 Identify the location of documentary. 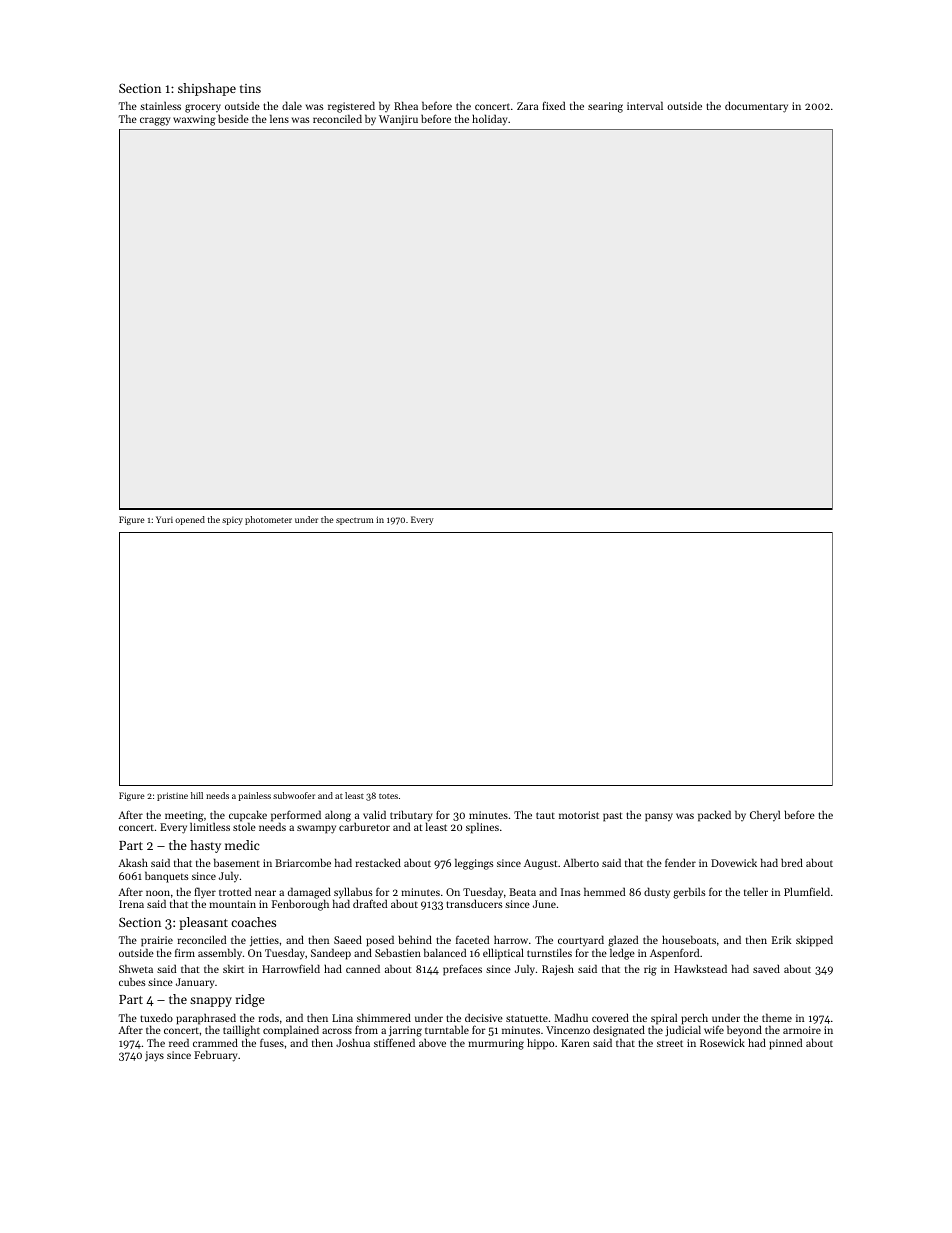
(756, 107).
